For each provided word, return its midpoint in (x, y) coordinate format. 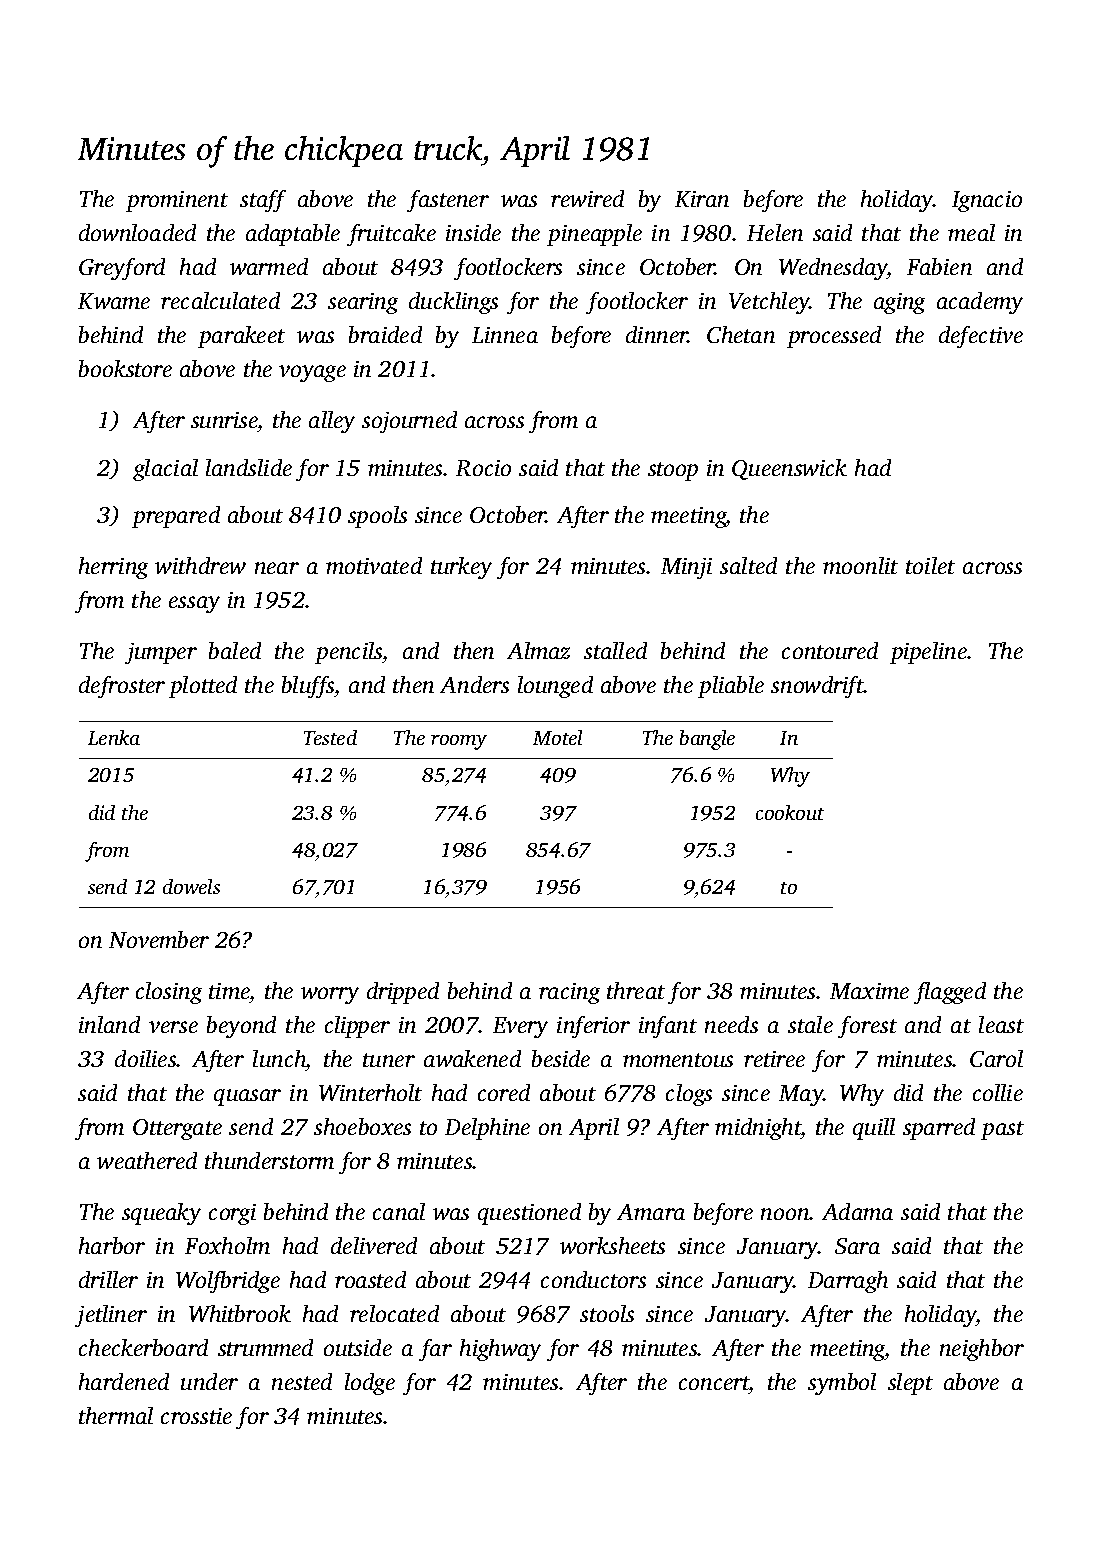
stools (607, 1313)
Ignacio (987, 201)
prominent (177, 201)
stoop (673, 471)
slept (910, 1384)
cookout (790, 812)
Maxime (869, 991)
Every (520, 1027)
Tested (330, 737)
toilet (930, 565)
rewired (587, 198)
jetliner (111, 1316)
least (1001, 1024)
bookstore (125, 368)
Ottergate (177, 1129)
